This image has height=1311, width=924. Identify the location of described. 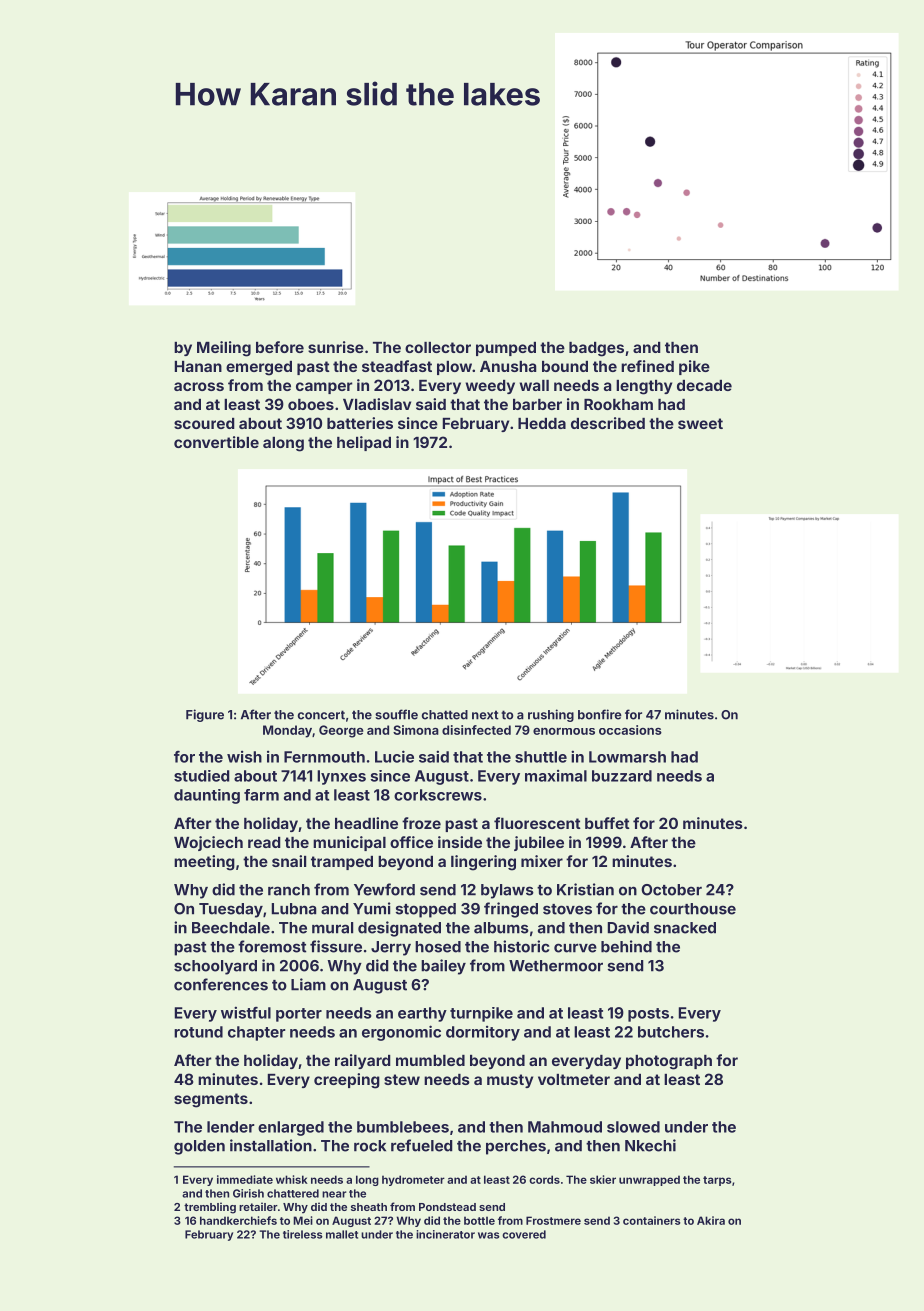
(608, 423).
